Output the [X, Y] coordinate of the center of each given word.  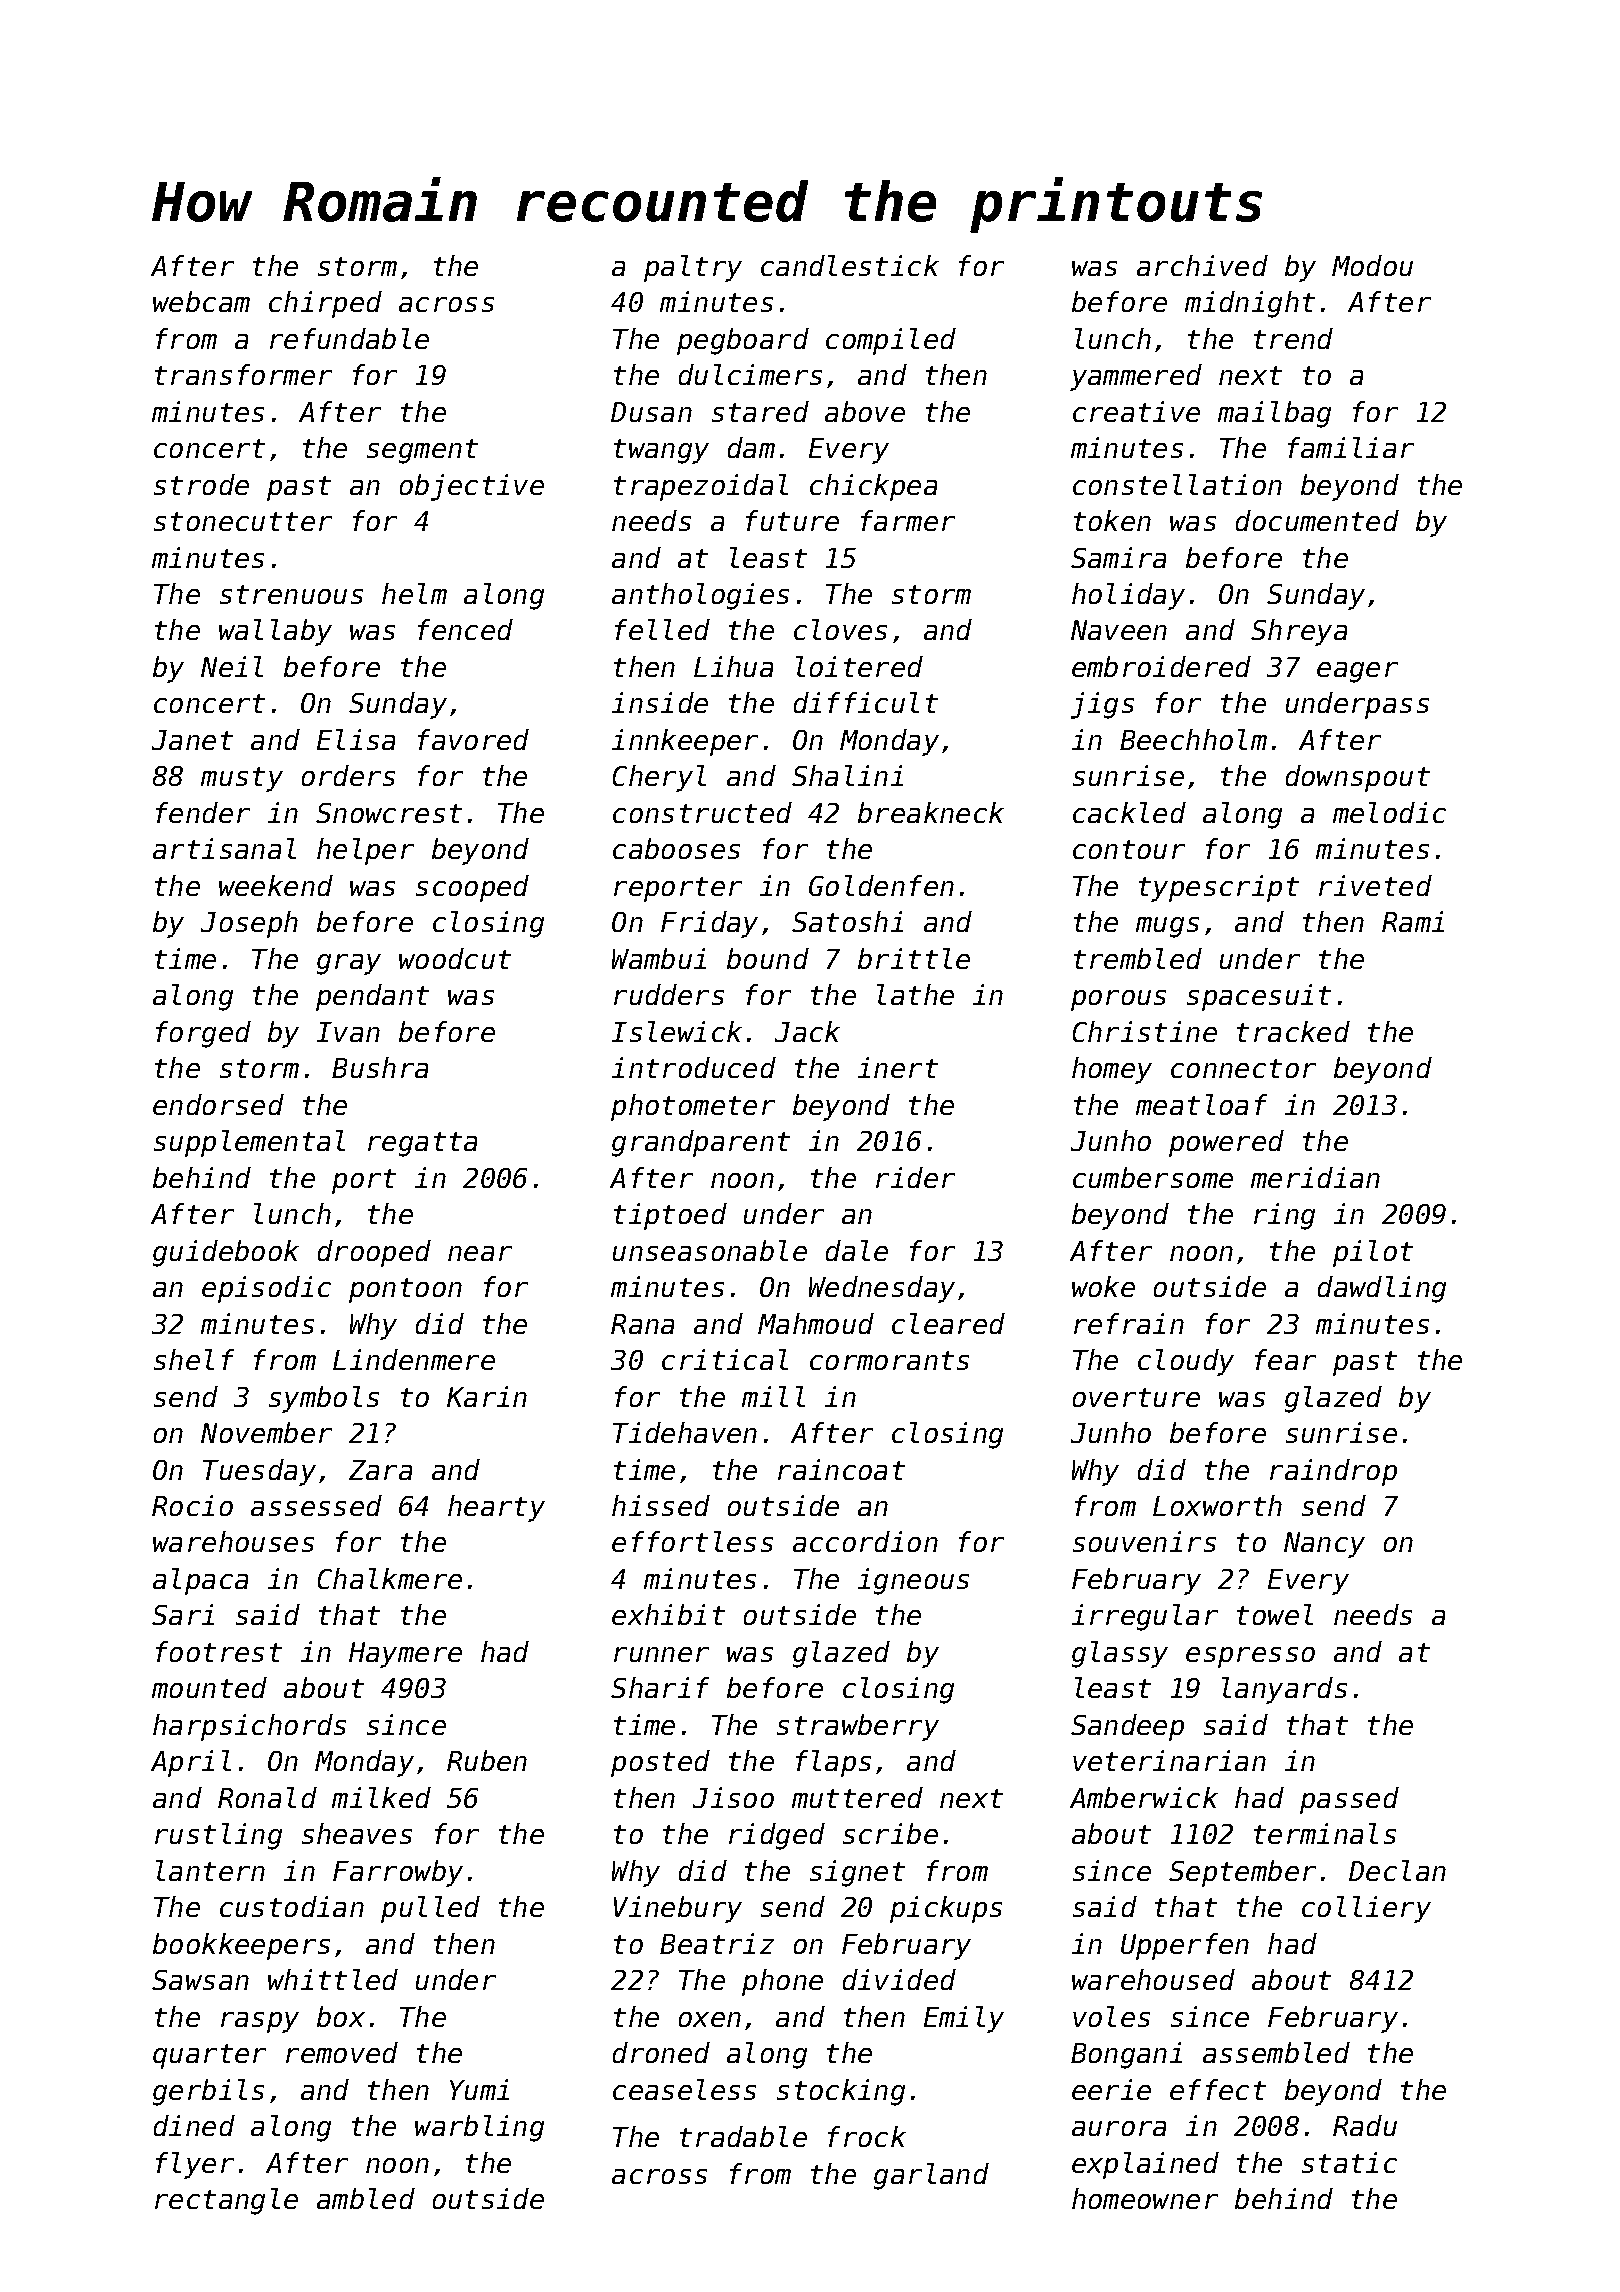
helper [365, 851]
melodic [1389, 812]
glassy [1120, 1654]
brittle [914, 958]
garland [931, 2176]
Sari [183, 1614]
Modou [1372, 265]
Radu [1365, 2125]
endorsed [218, 1104]
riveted [1375, 885]
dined [194, 2125]
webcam [201, 301]
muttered [857, 1797]
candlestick [850, 265]
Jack [807, 1031]
